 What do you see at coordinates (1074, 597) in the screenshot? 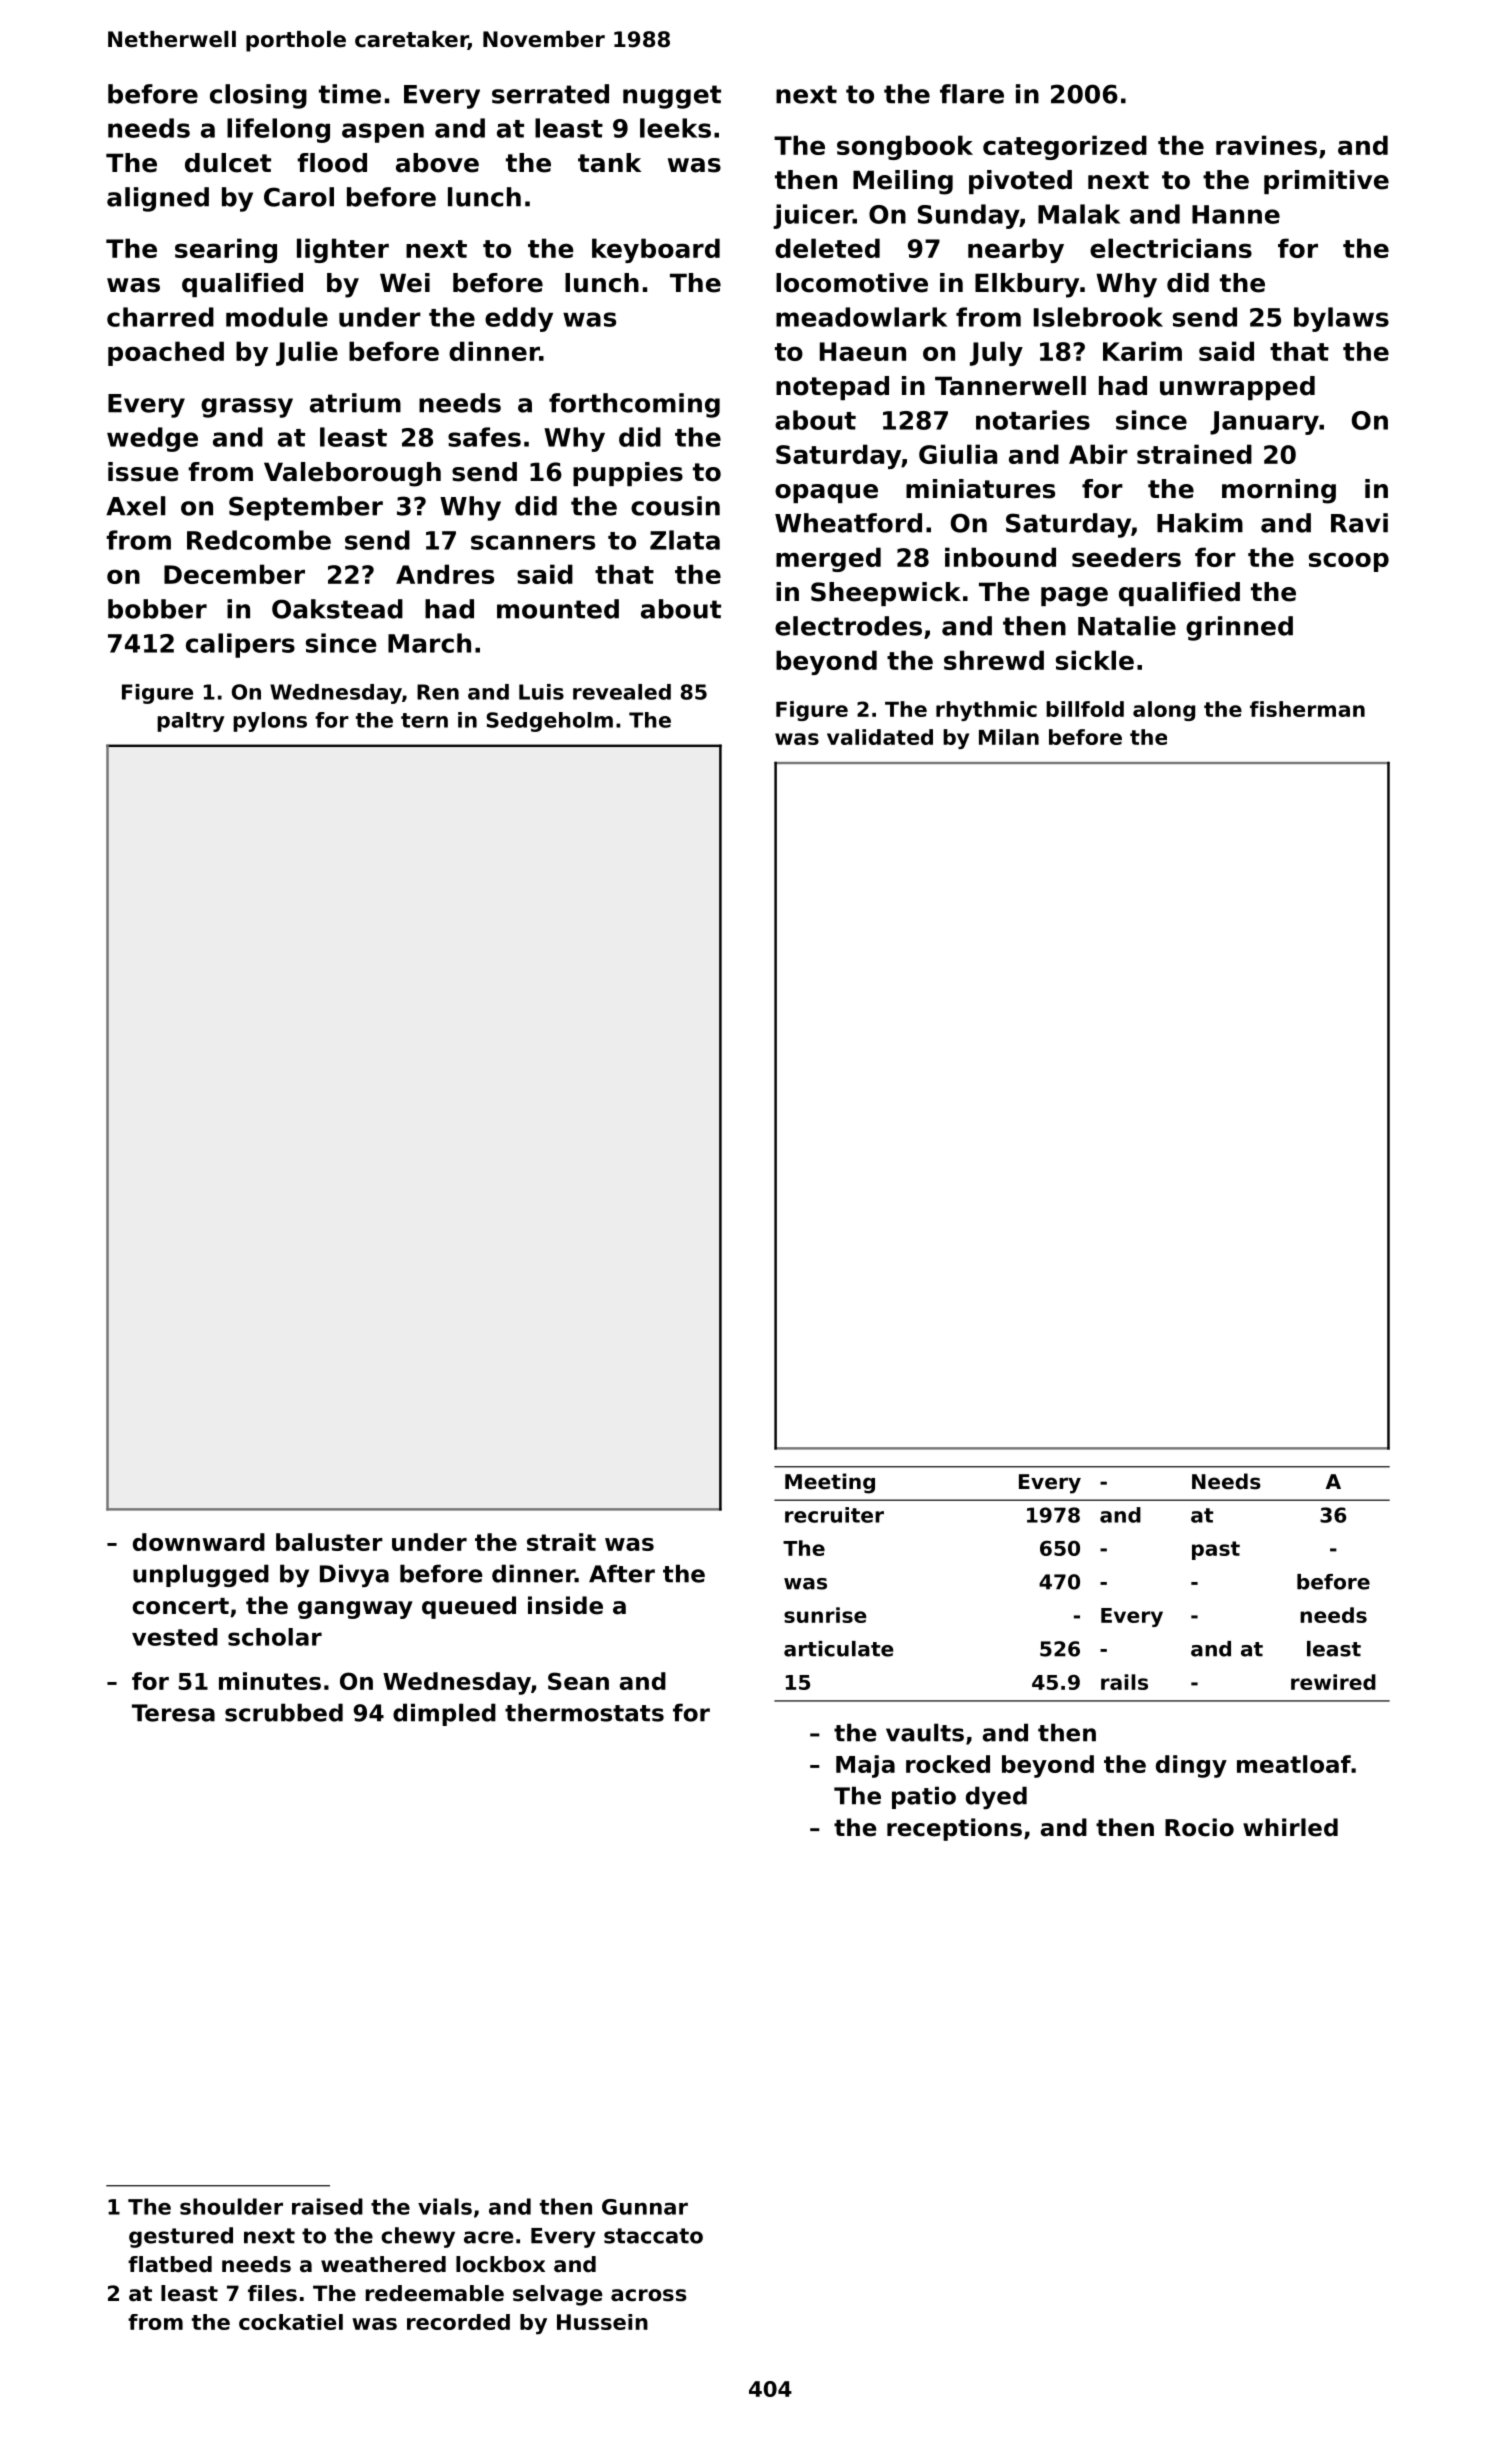
I see `page` at bounding box center [1074, 597].
